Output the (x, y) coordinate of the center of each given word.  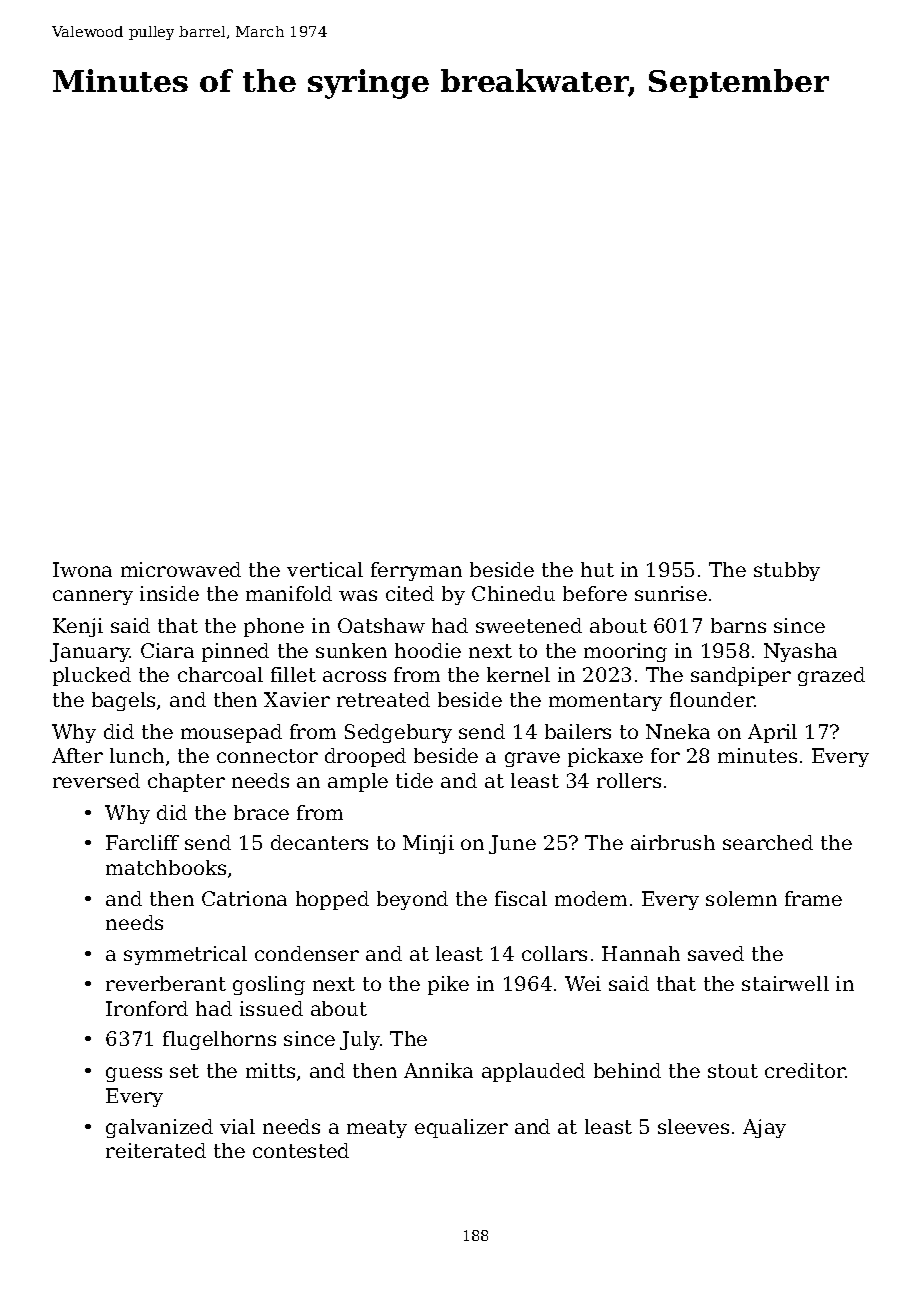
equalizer (461, 1128)
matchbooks (166, 867)
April (772, 733)
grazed (831, 676)
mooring (625, 652)
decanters (319, 842)
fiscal (521, 898)
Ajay (764, 1128)
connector (267, 756)
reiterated (156, 1150)
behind (627, 1070)
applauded (533, 1072)
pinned (235, 652)
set (184, 1071)
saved (716, 953)
